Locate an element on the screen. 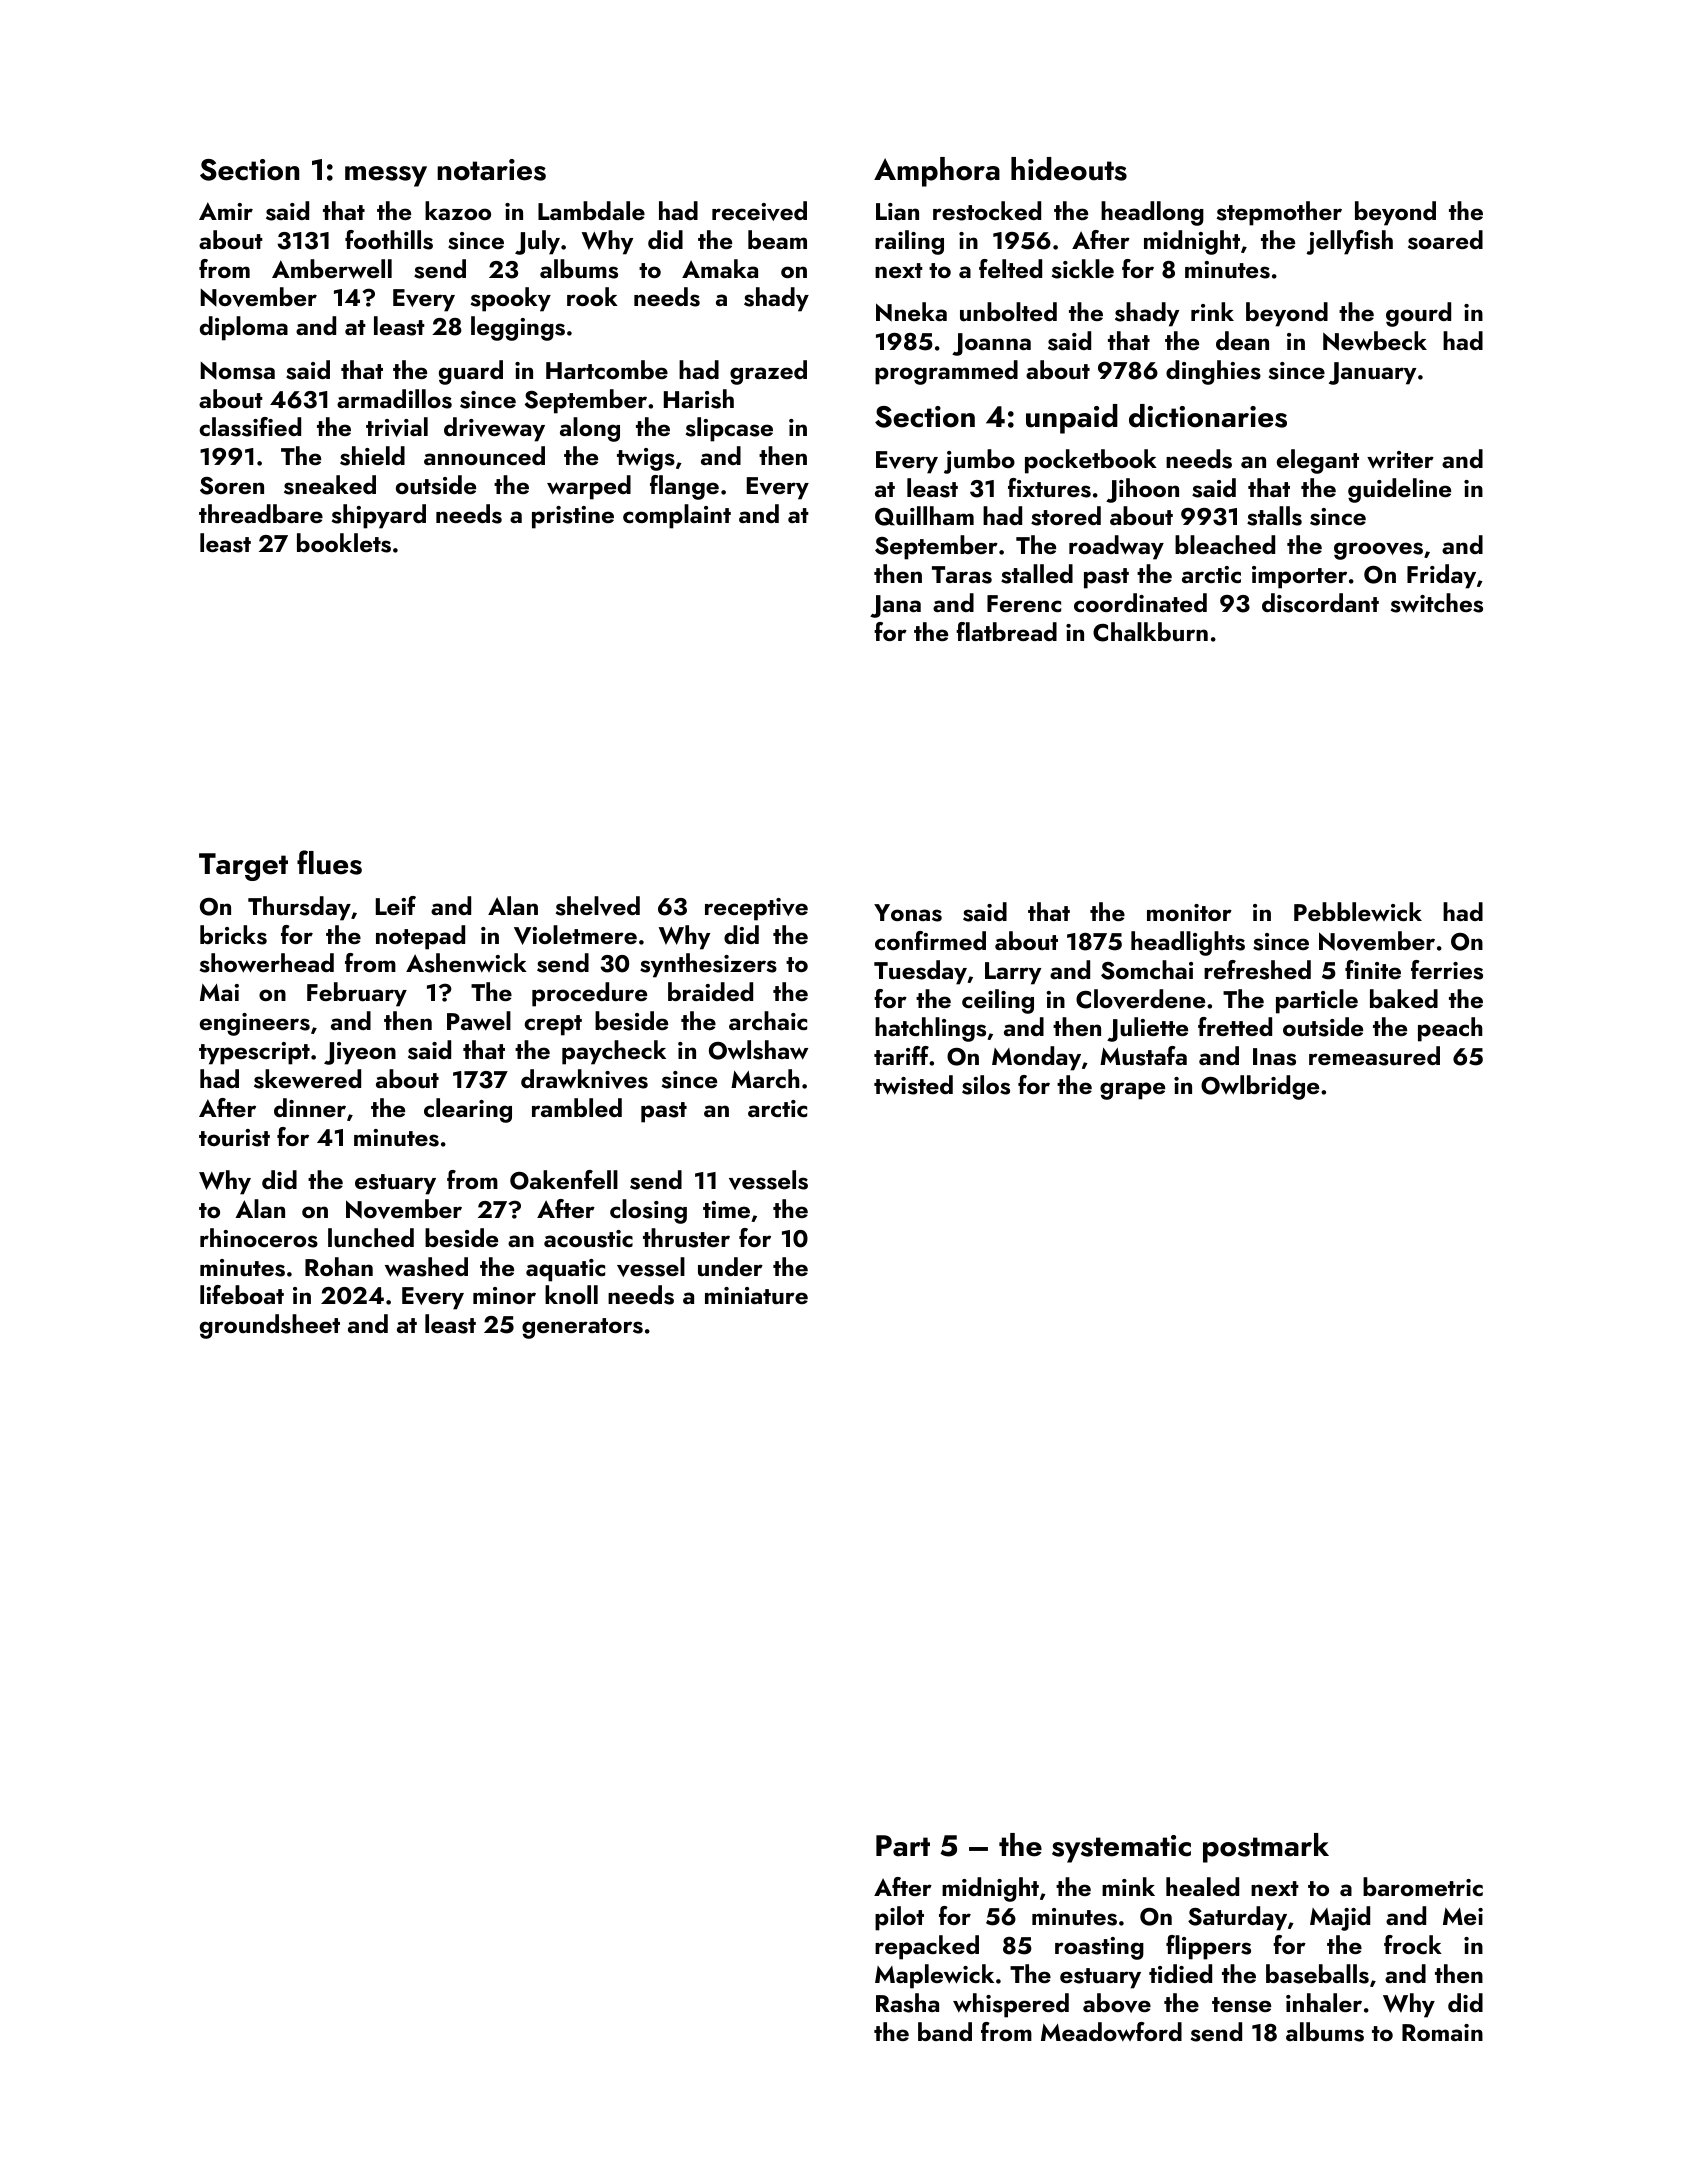 The width and height of the screenshot is (1683, 2178). Larry is located at coordinates (1013, 973).
